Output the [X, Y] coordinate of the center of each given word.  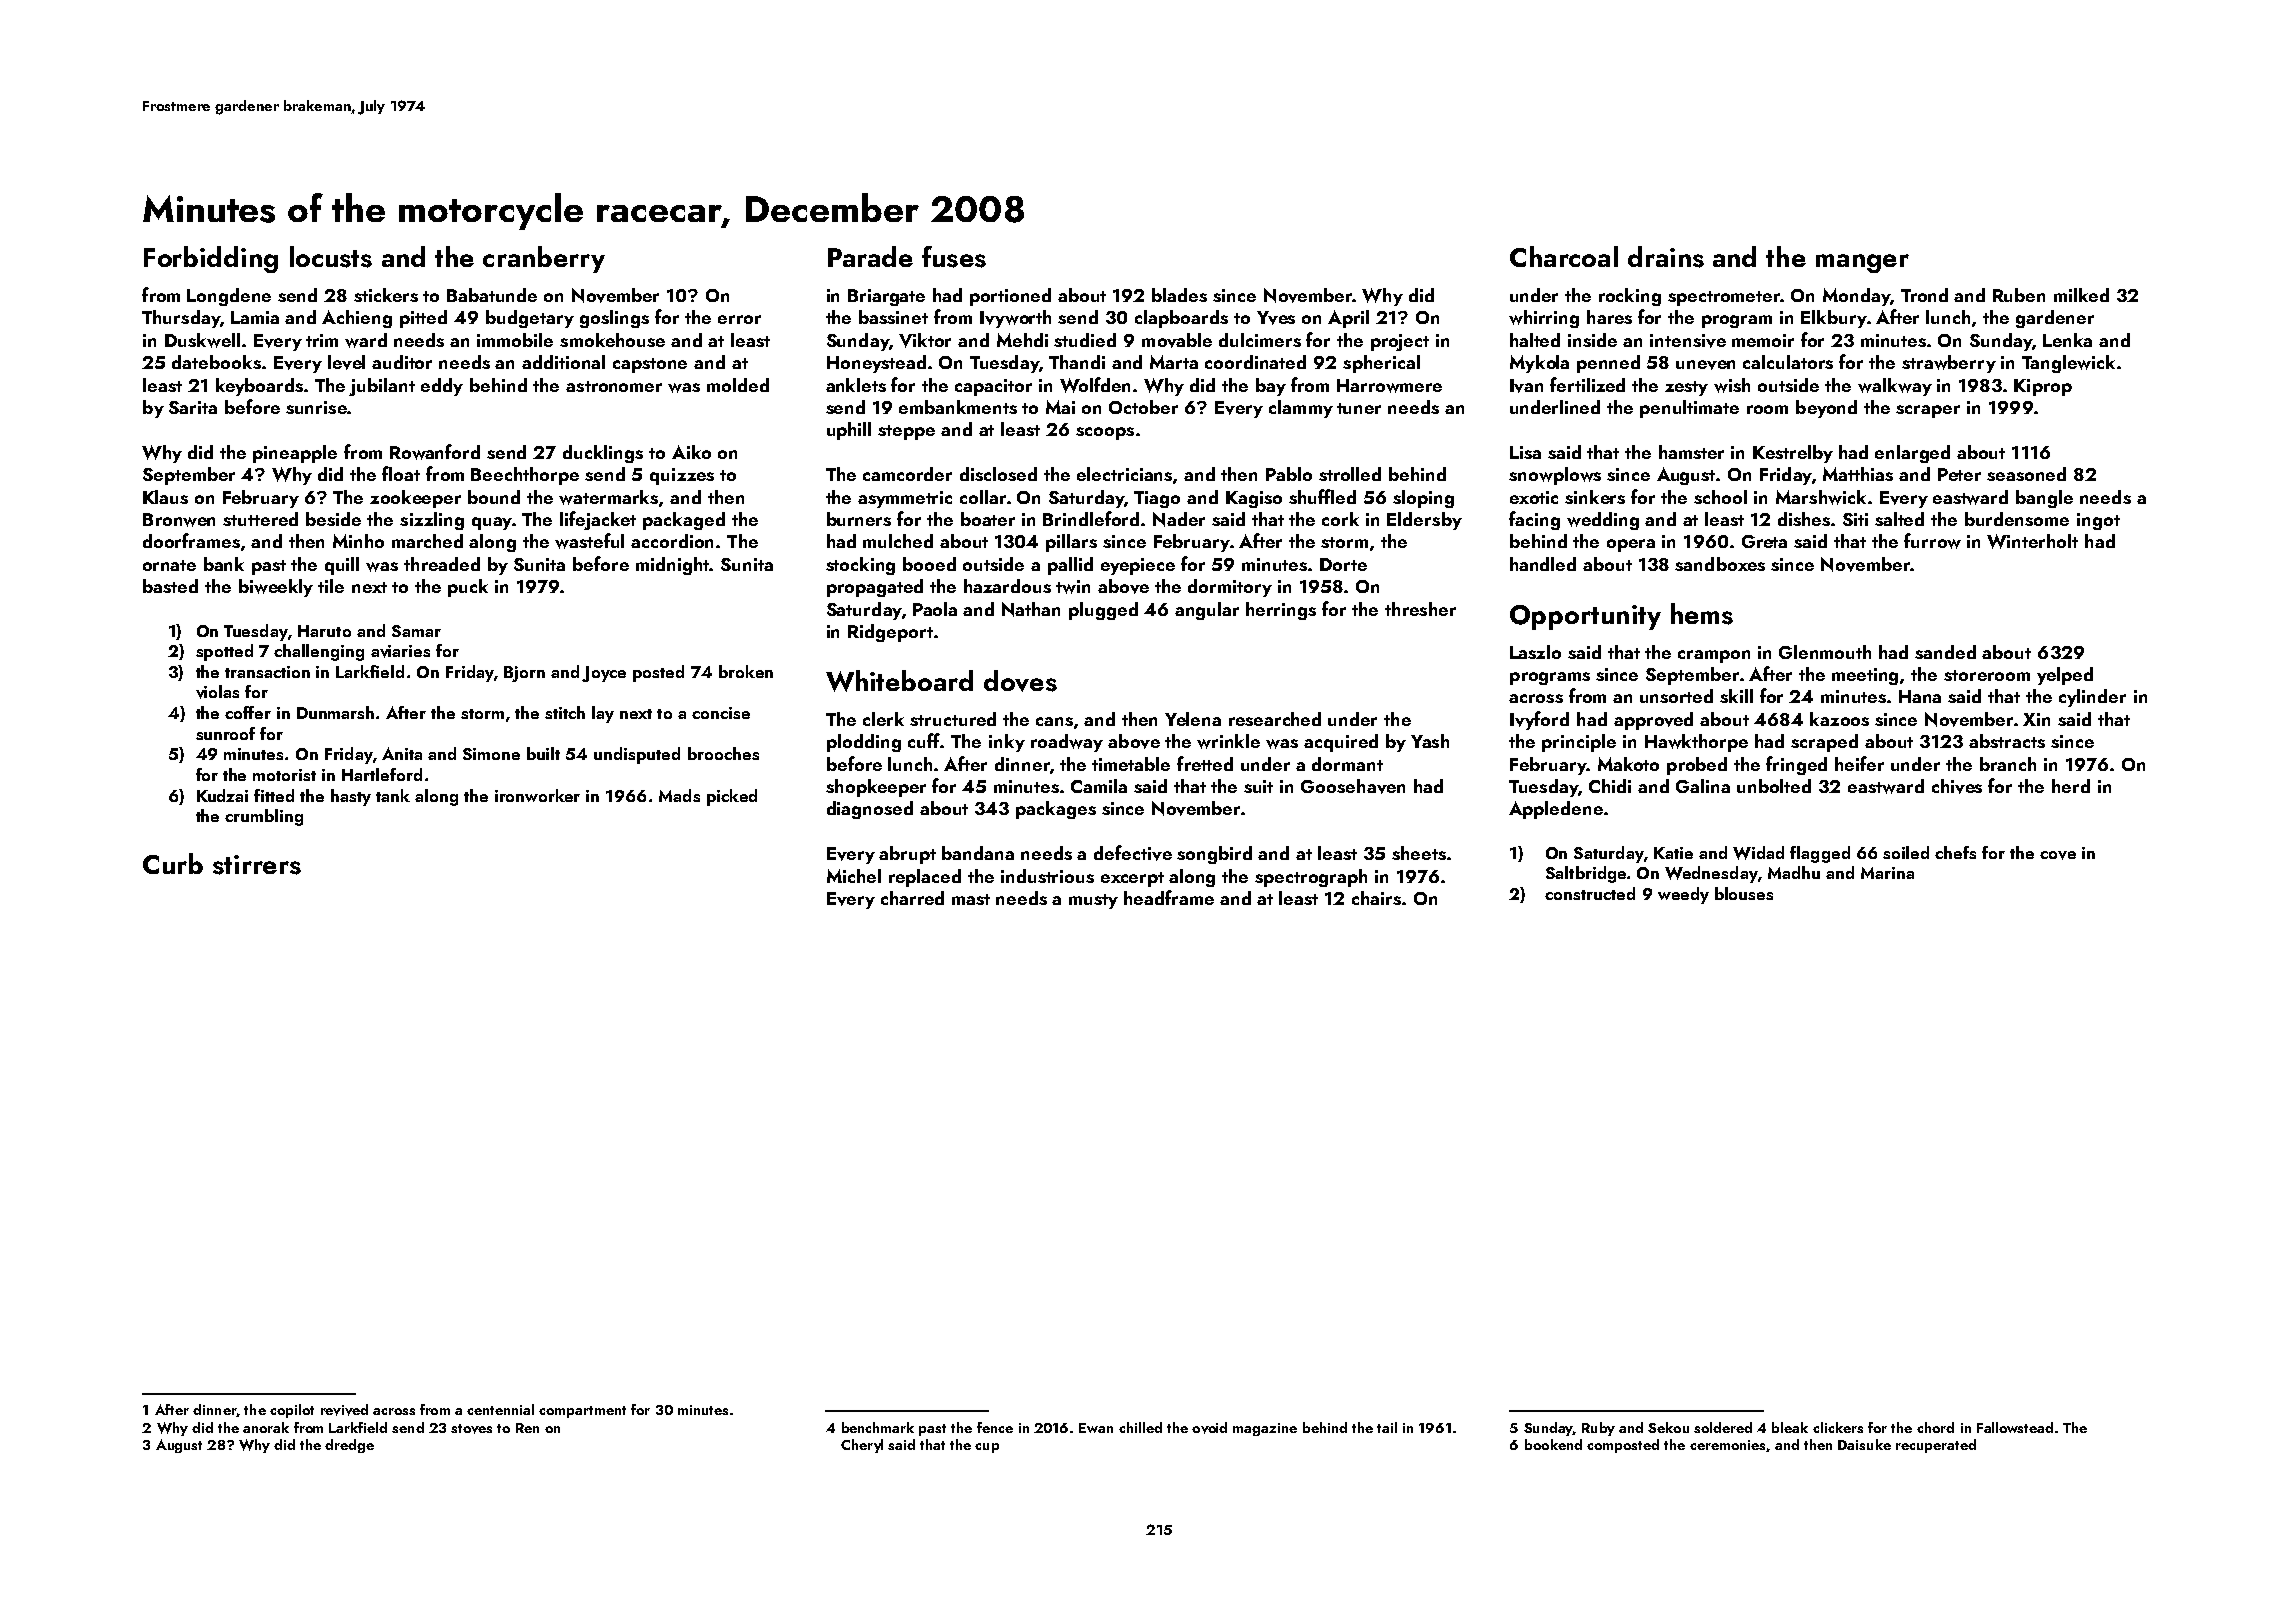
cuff [924, 740]
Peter [1959, 474]
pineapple [295, 454]
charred [912, 898]
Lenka [2067, 340]
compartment [582, 1412]
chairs [1376, 898]
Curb [173, 863]
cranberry [544, 259]
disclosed [998, 474]
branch [2008, 764]
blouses [1744, 893]
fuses [954, 257]
